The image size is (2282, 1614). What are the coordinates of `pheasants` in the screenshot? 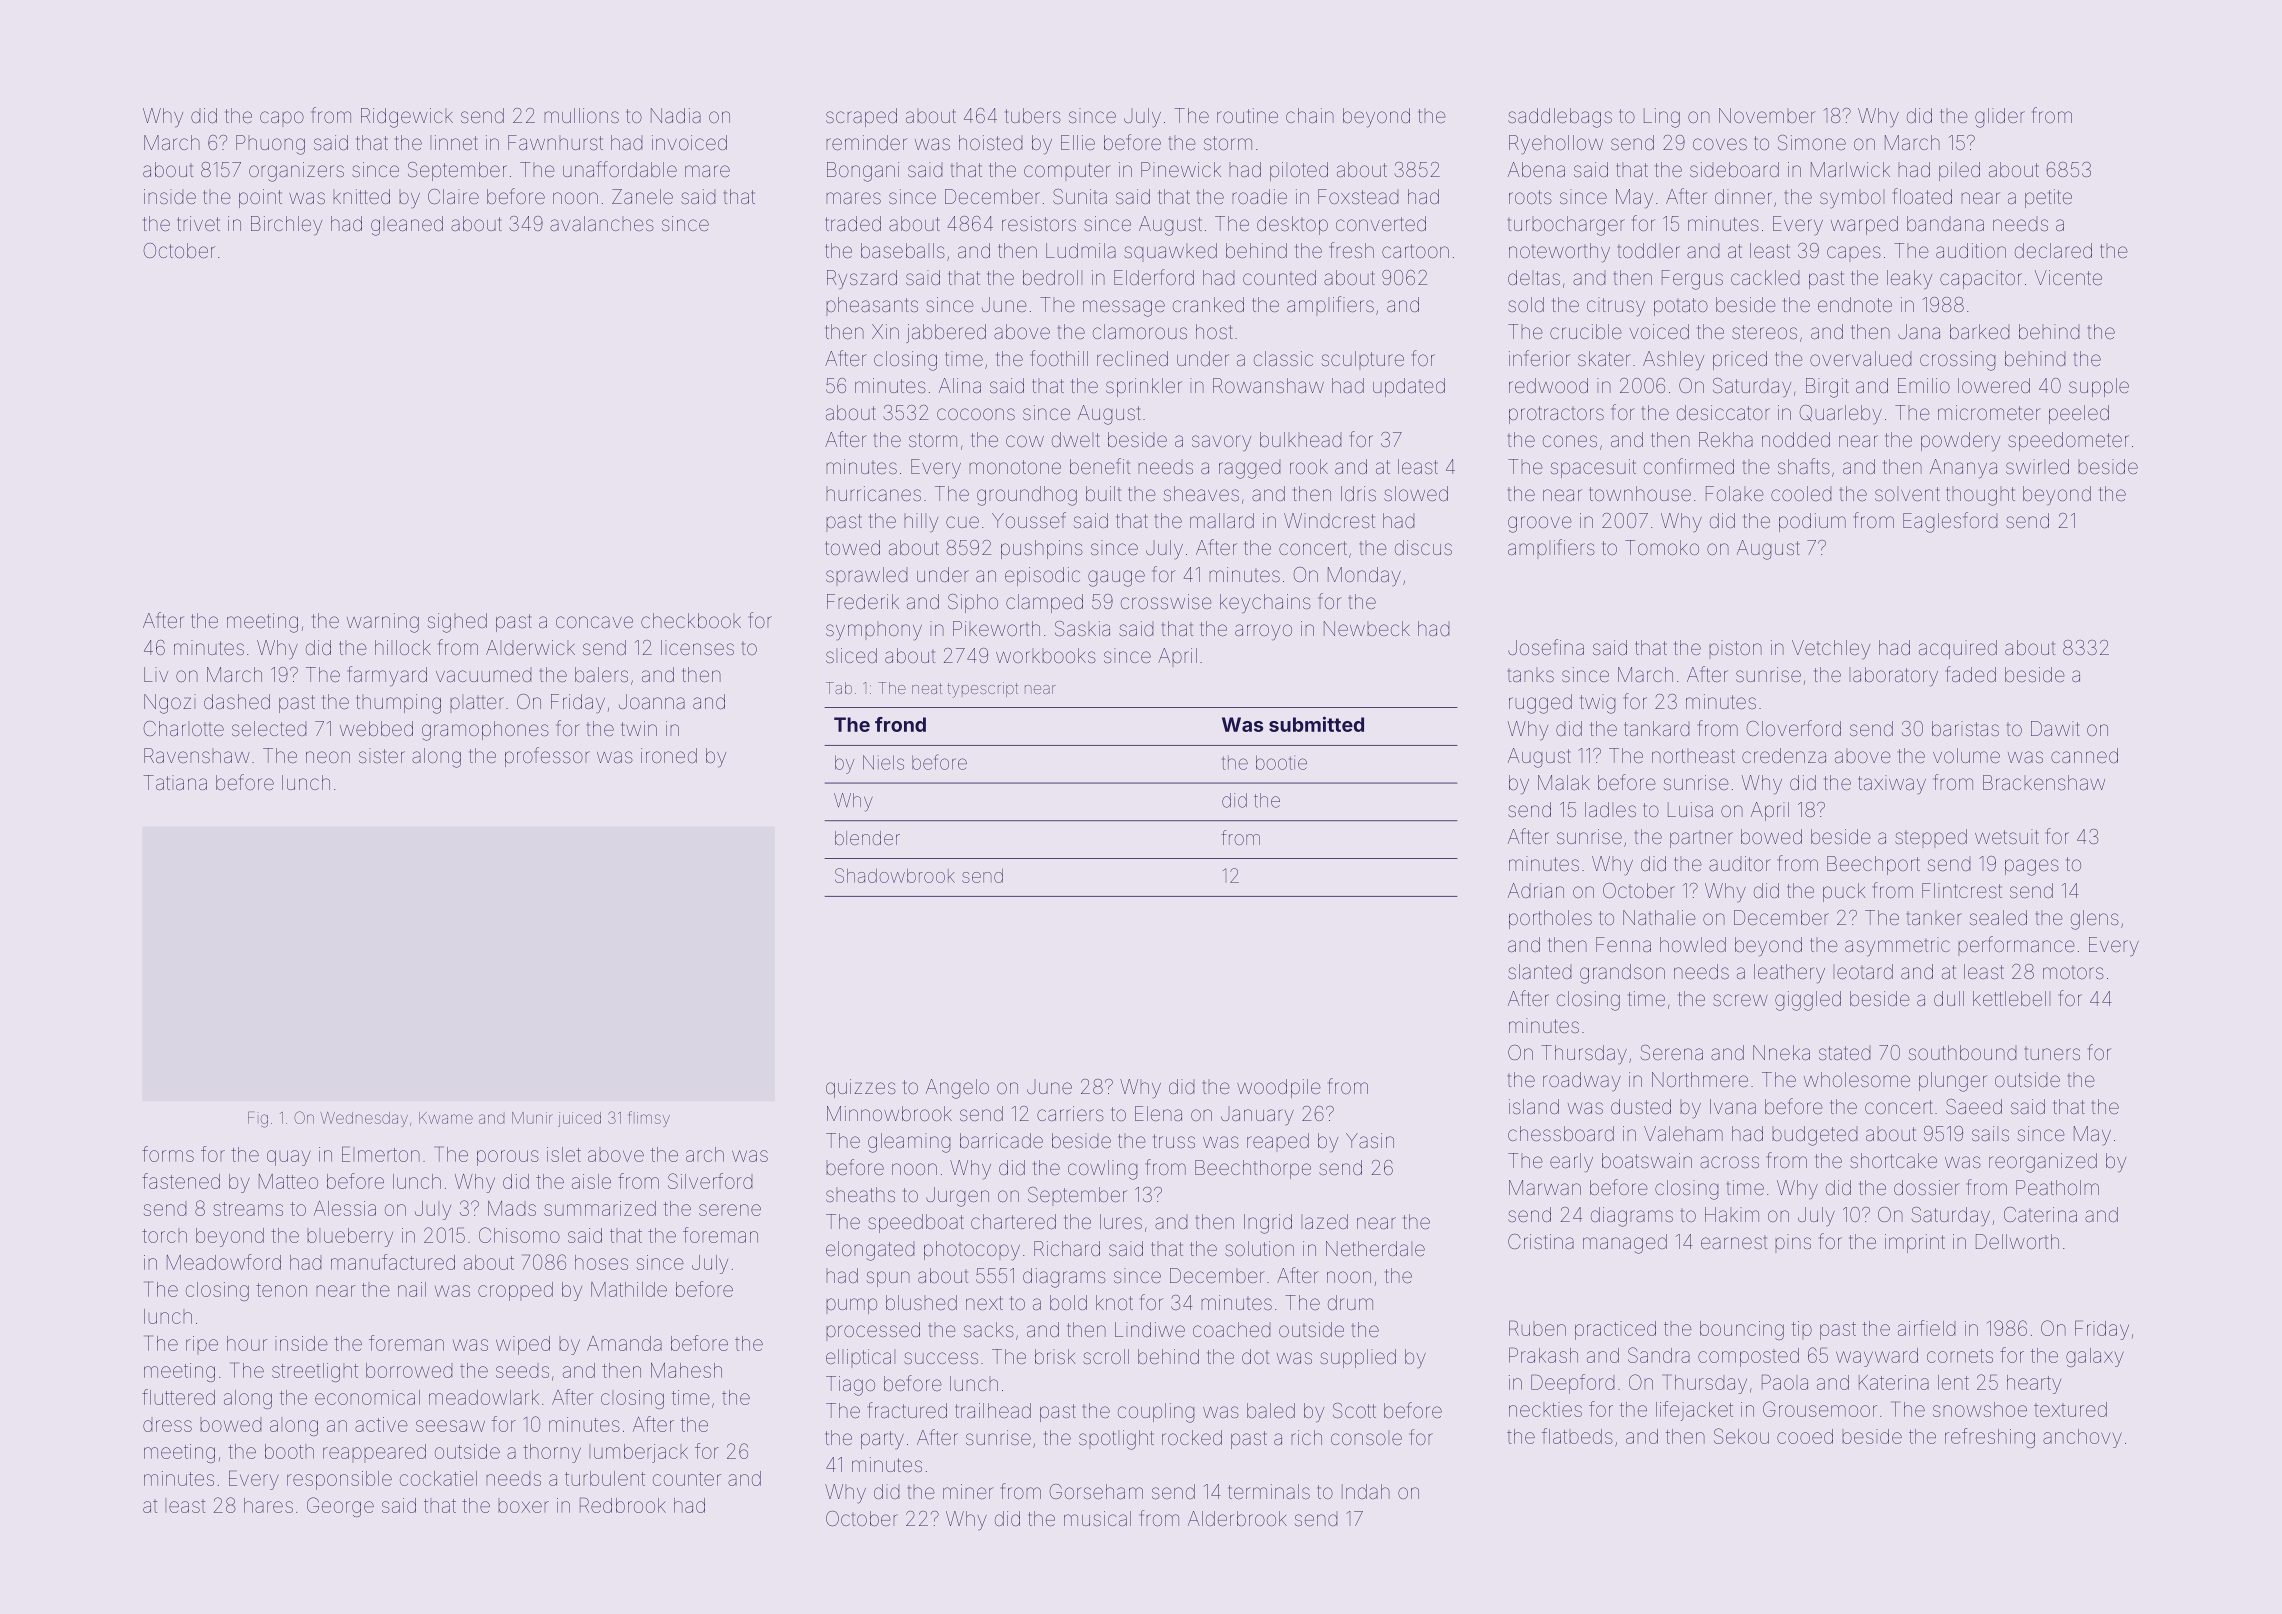 It's located at (872, 306).
